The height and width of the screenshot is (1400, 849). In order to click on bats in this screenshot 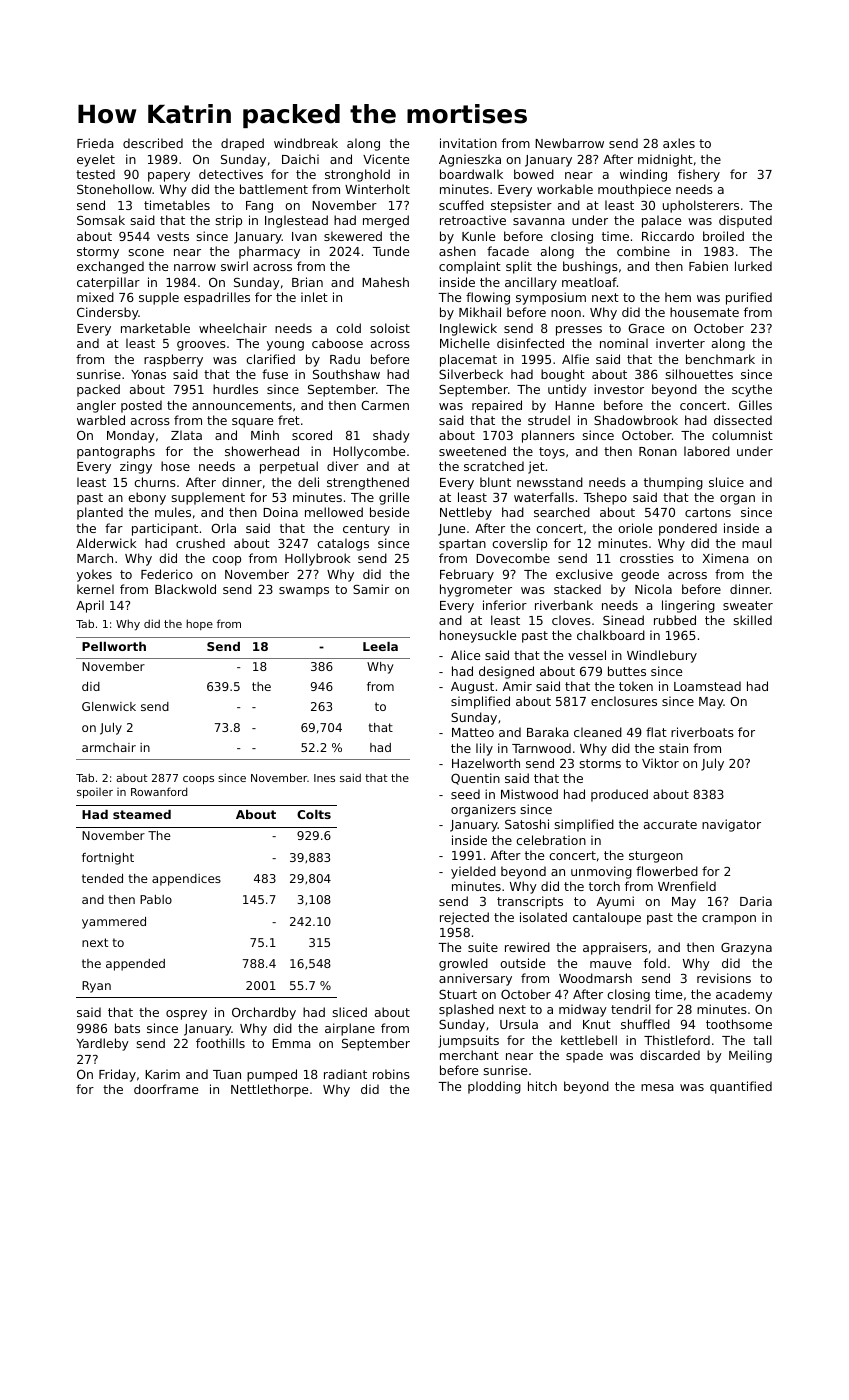, I will do `click(127, 1028)`.
